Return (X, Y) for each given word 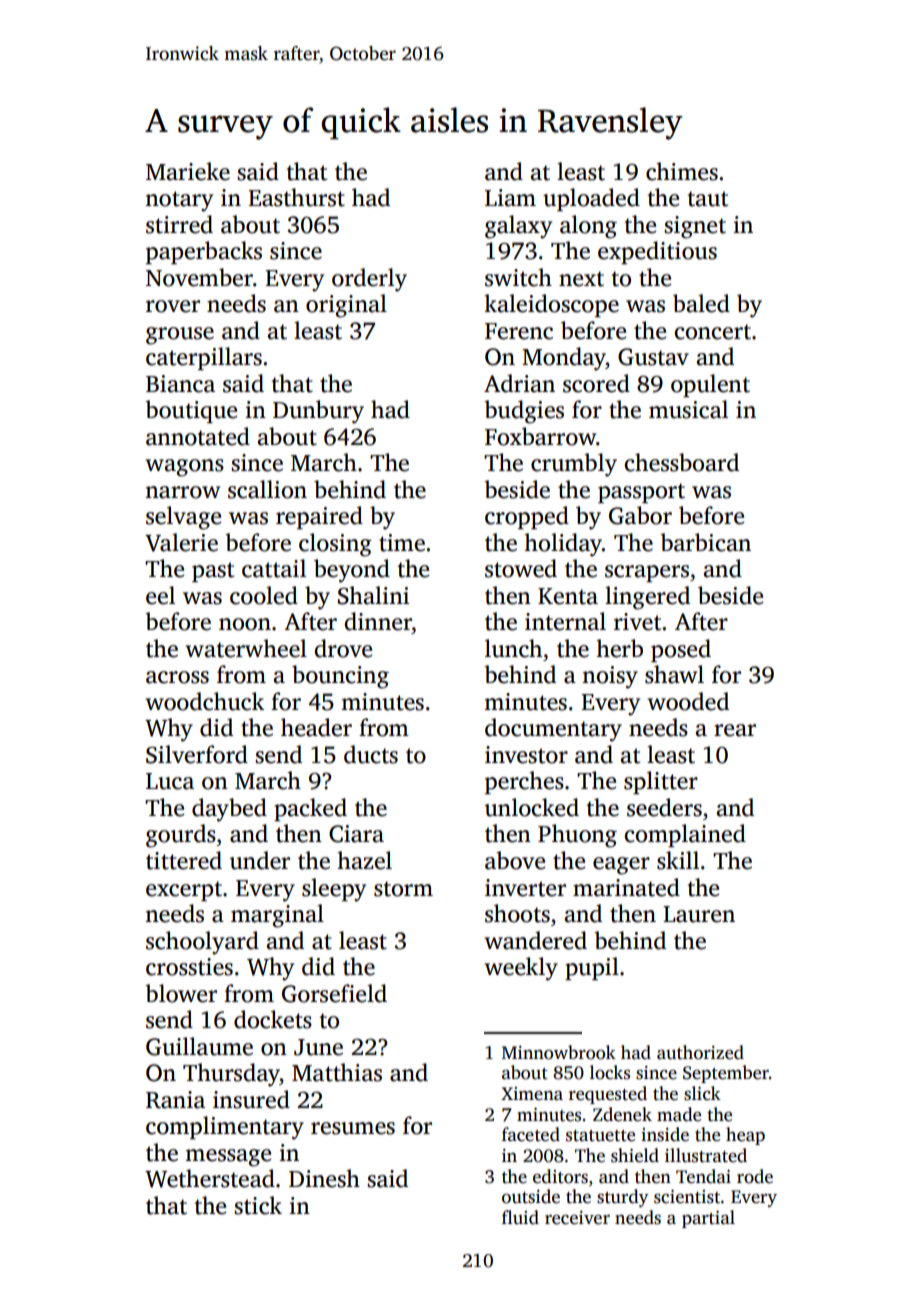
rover (173, 306)
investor (526, 755)
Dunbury (318, 412)
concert (712, 332)
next (581, 279)
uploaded (591, 199)
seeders (664, 807)
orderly (369, 280)
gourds (181, 836)
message (228, 1158)
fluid (520, 1217)
